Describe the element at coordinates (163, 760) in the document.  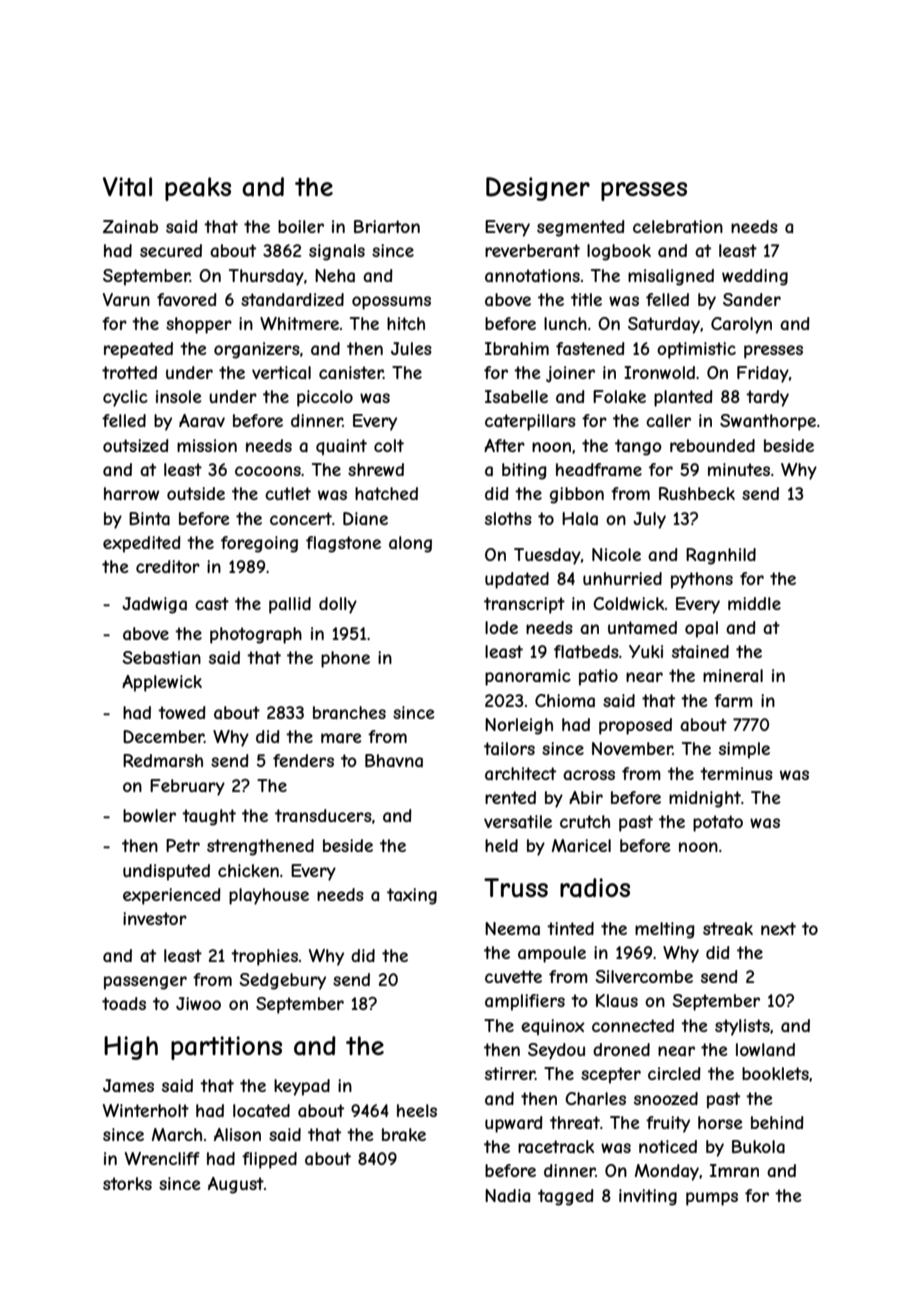
I see `Redmarsh` at that location.
